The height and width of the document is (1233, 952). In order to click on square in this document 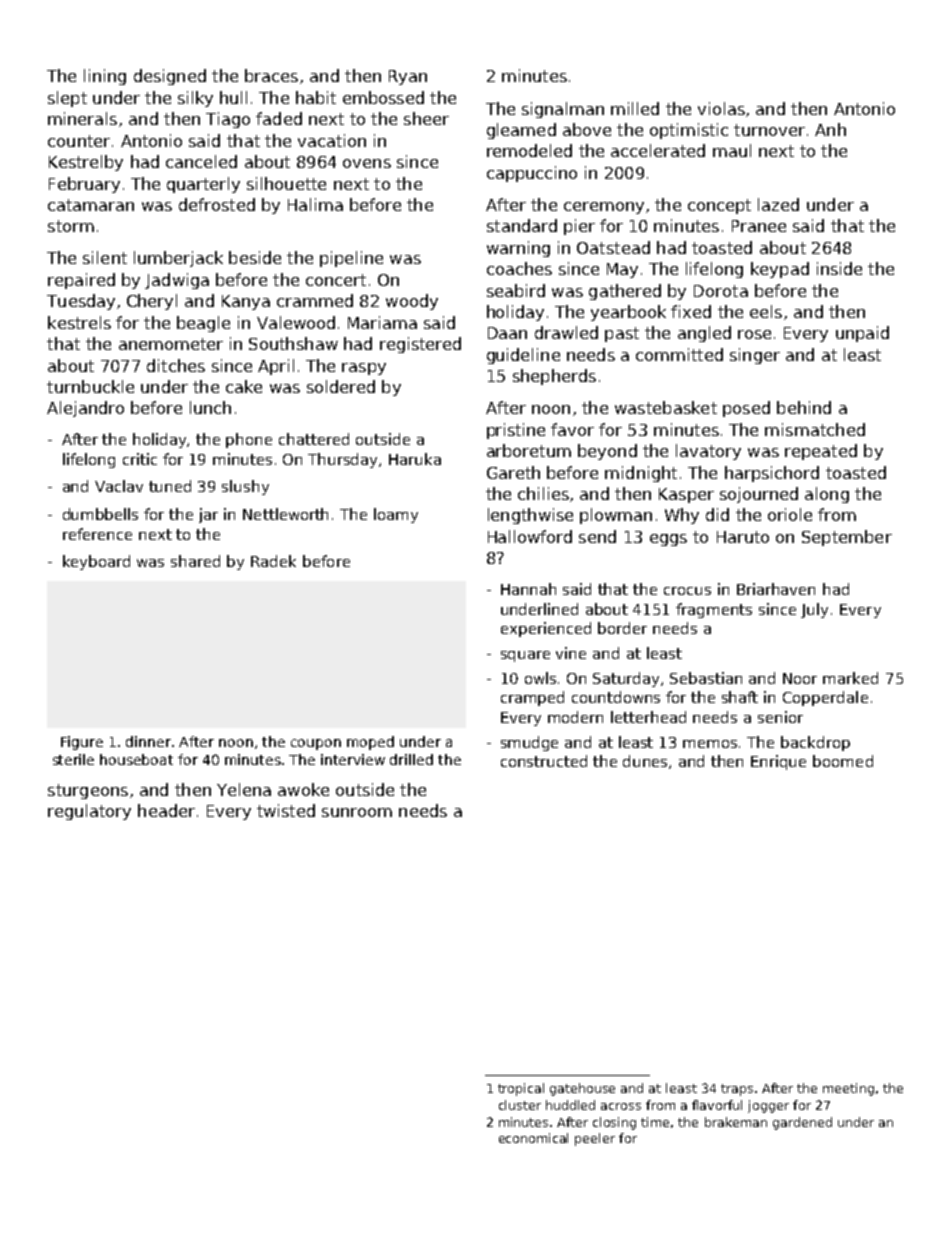, I will do `click(525, 656)`.
